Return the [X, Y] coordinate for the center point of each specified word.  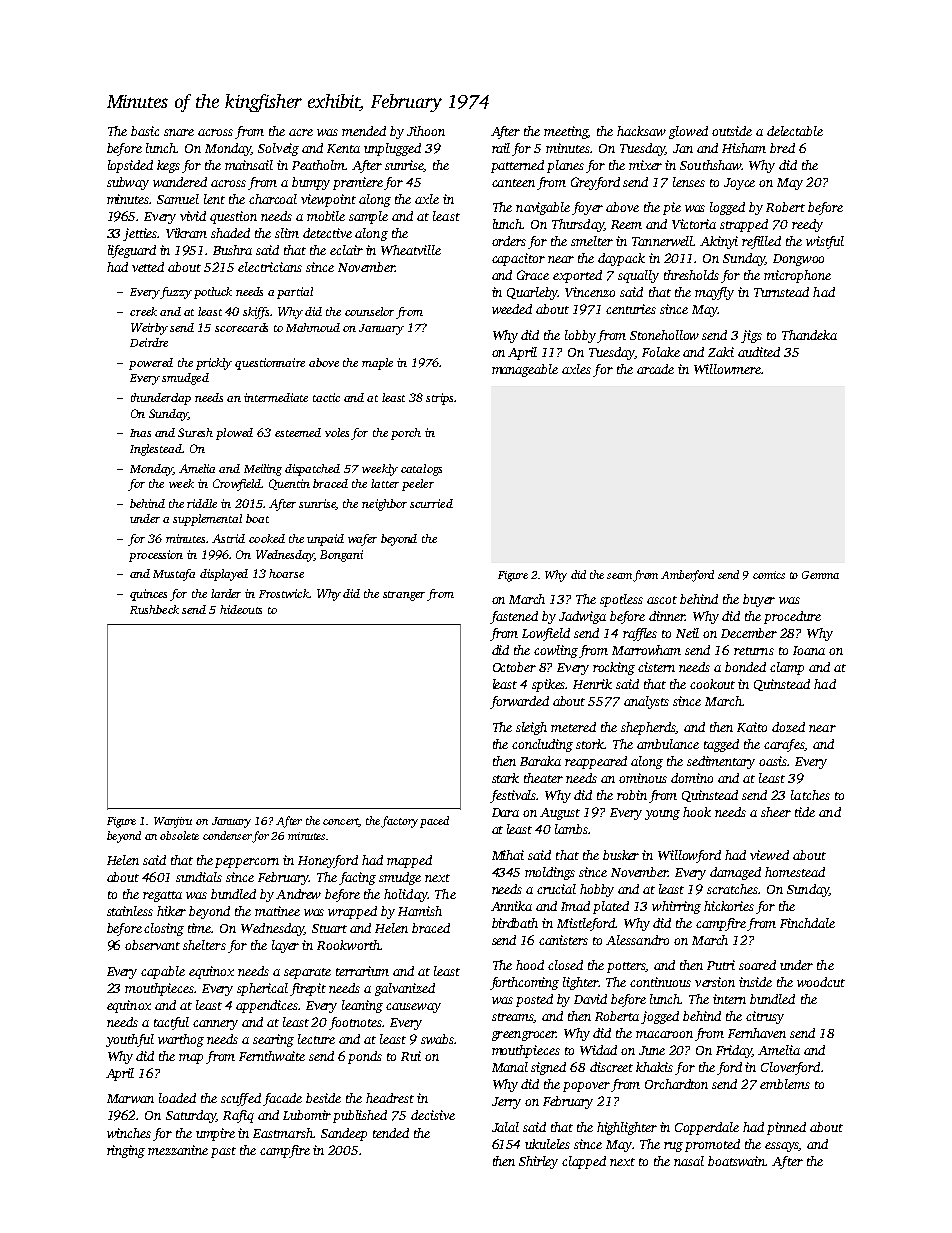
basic [145, 131]
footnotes [356, 1023]
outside [732, 131]
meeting [566, 132]
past [223, 1152]
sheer [776, 812]
